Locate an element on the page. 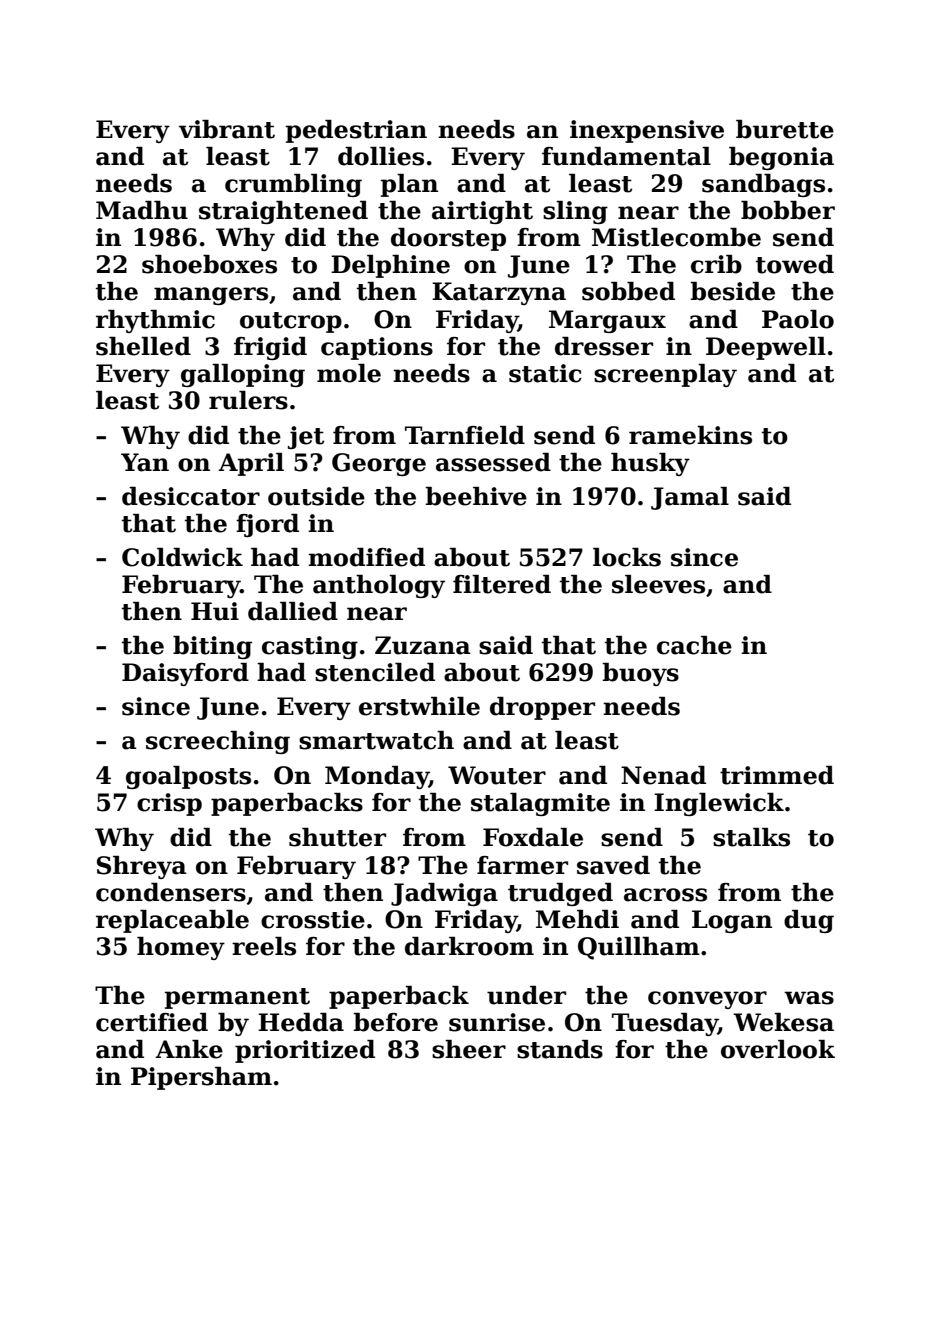  inexpensive is located at coordinates (647, 131).
